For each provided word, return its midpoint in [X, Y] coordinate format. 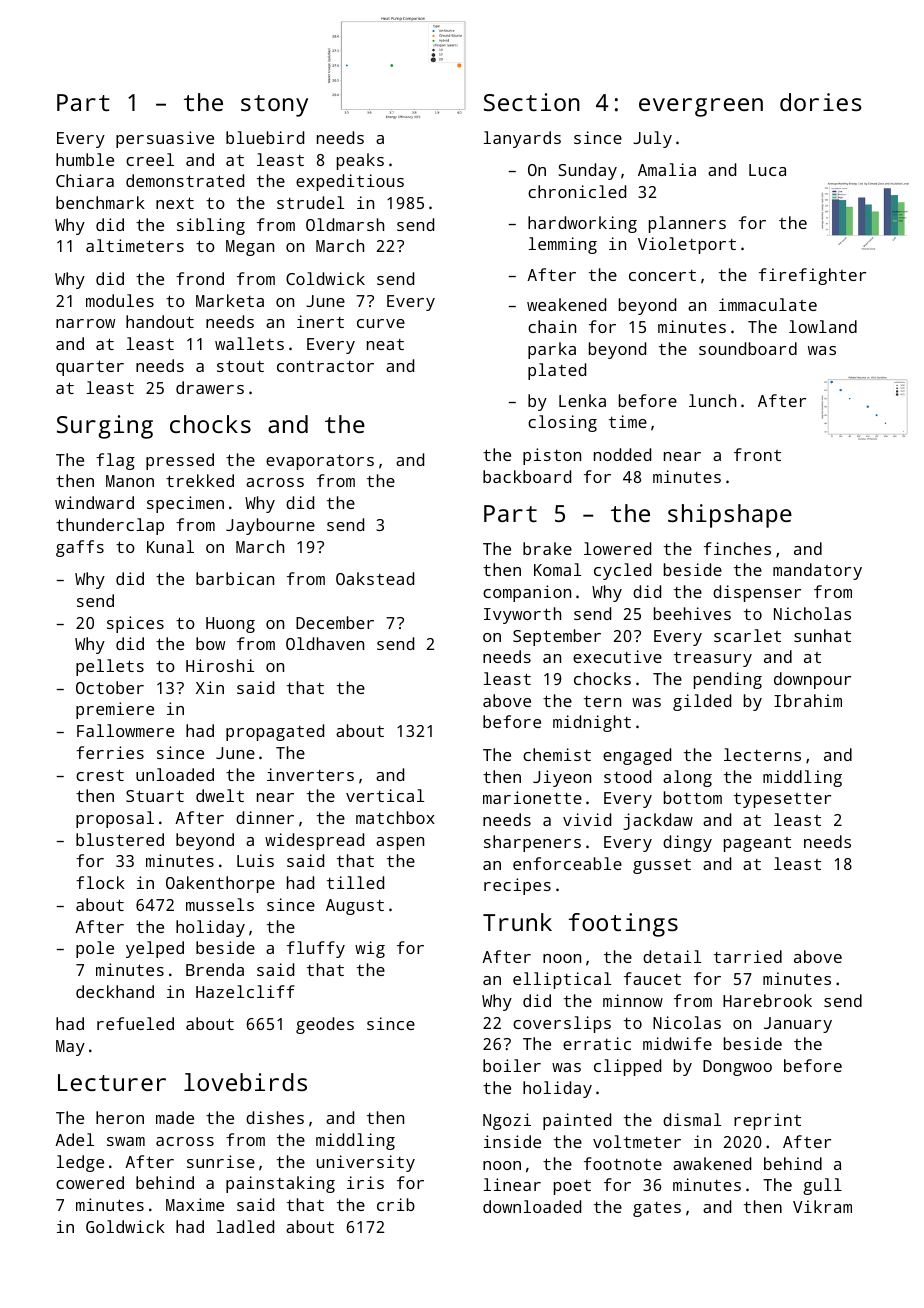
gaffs [80, 548]
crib [396, 1204]
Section [532, 102]
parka [552, 350]
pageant [757, 844]
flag [115, 461]
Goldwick [125, 1226]
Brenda [215, 969]
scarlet [747, 635]
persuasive [165, 139]
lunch [712, 400]
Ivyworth [522, 615]
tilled [355, 882]
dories [821, 102]
